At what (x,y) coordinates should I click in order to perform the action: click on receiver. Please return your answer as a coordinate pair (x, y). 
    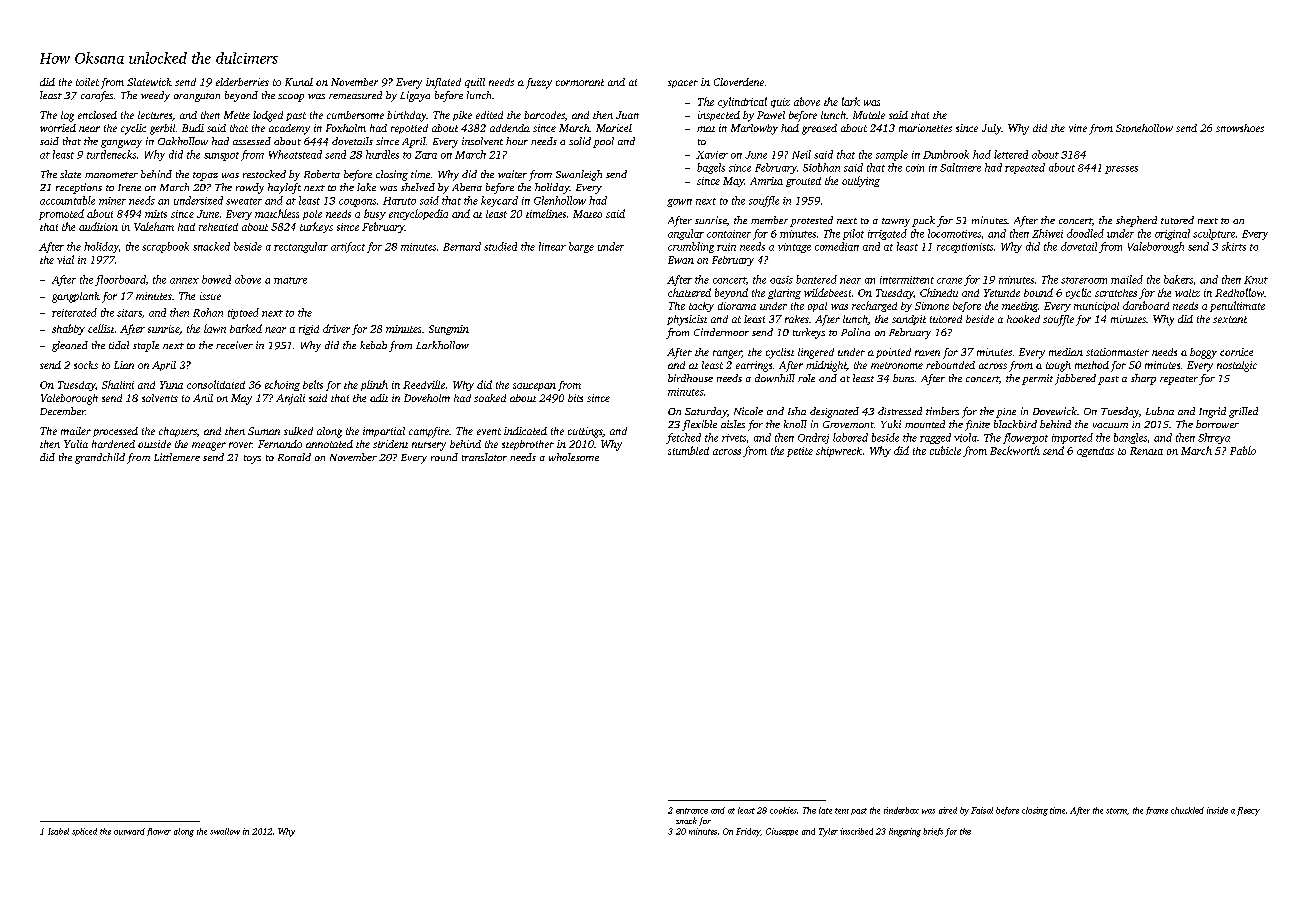
    Looking at the image, I should click on (234, 345).
